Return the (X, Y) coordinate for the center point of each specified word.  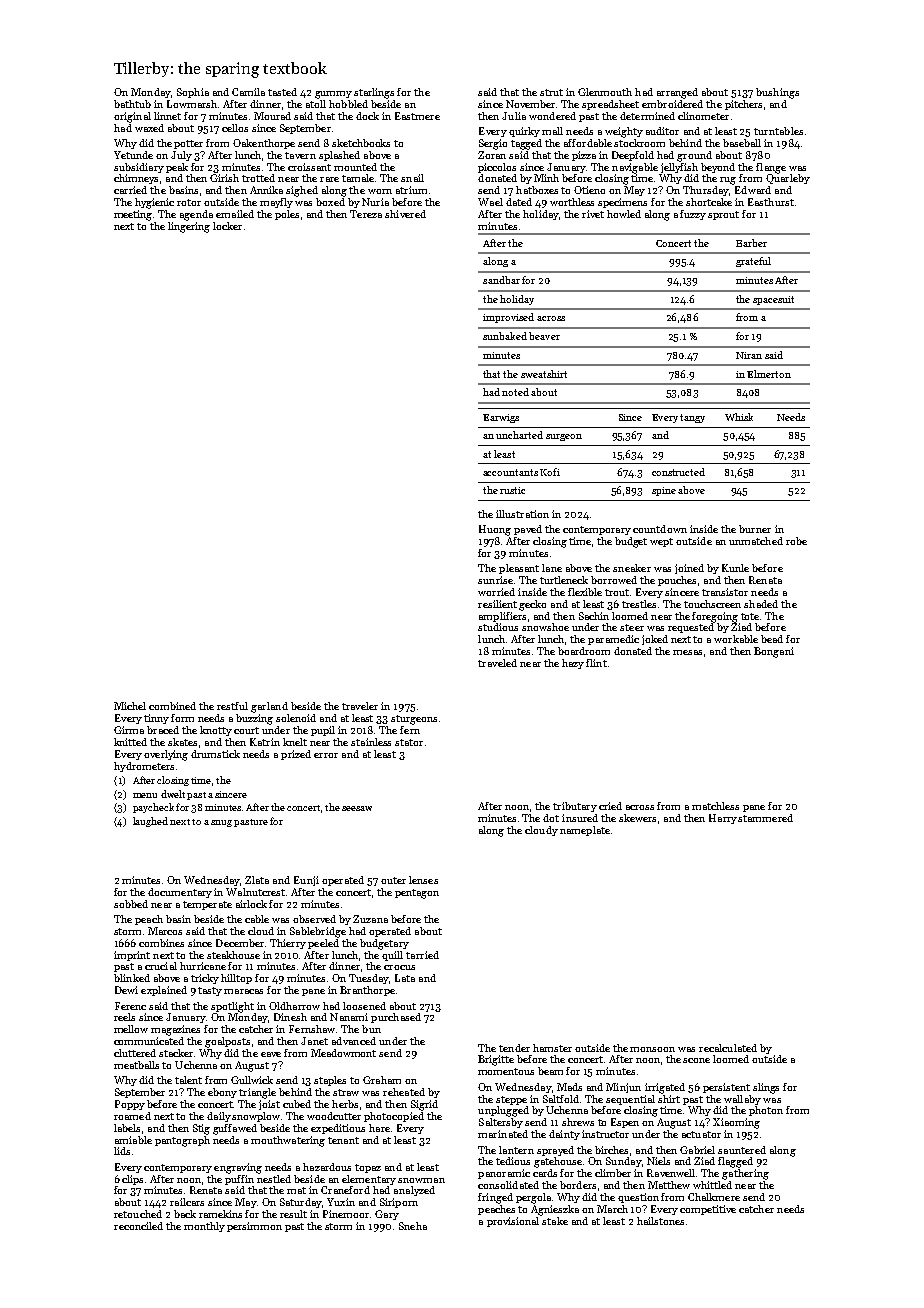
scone (696, 1060)
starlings (374, 93)
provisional (513, 1222)
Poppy (130, 1105)
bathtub (132, 104)
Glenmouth (605, 92)
